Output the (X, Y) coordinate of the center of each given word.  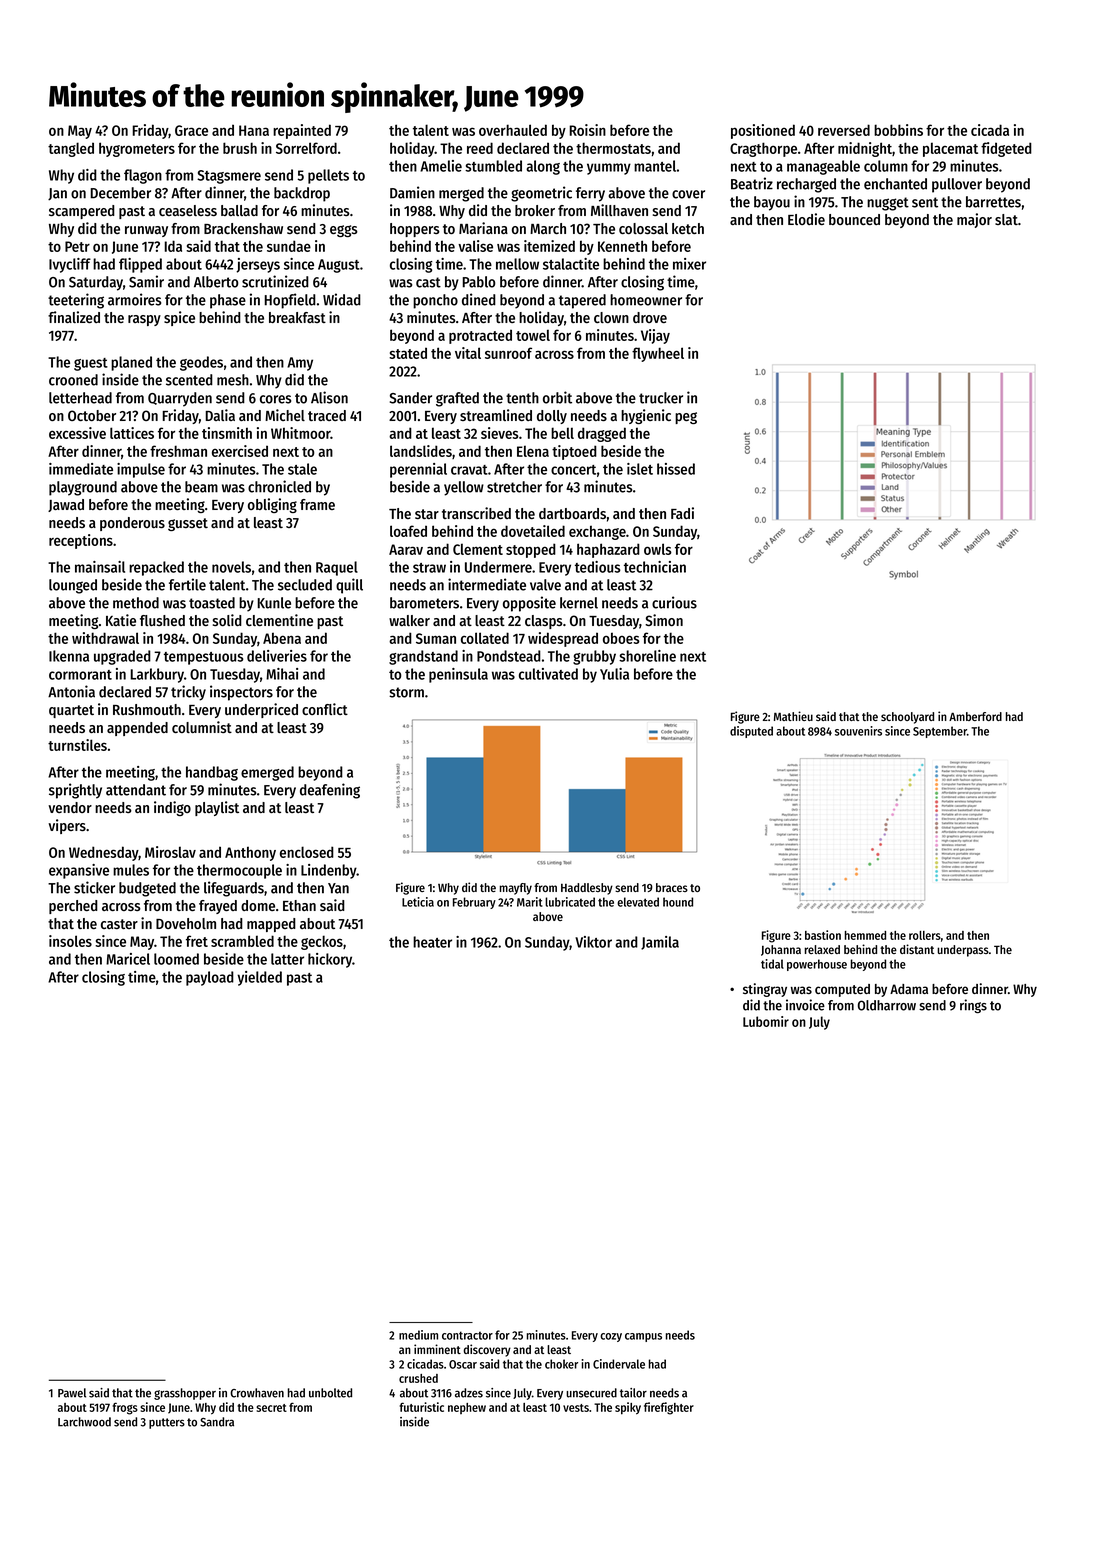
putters (167, 1423)
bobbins (898, 130)
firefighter (669, 1408)
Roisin (587, 130)
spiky (628, 1408)
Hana (254, 130)
